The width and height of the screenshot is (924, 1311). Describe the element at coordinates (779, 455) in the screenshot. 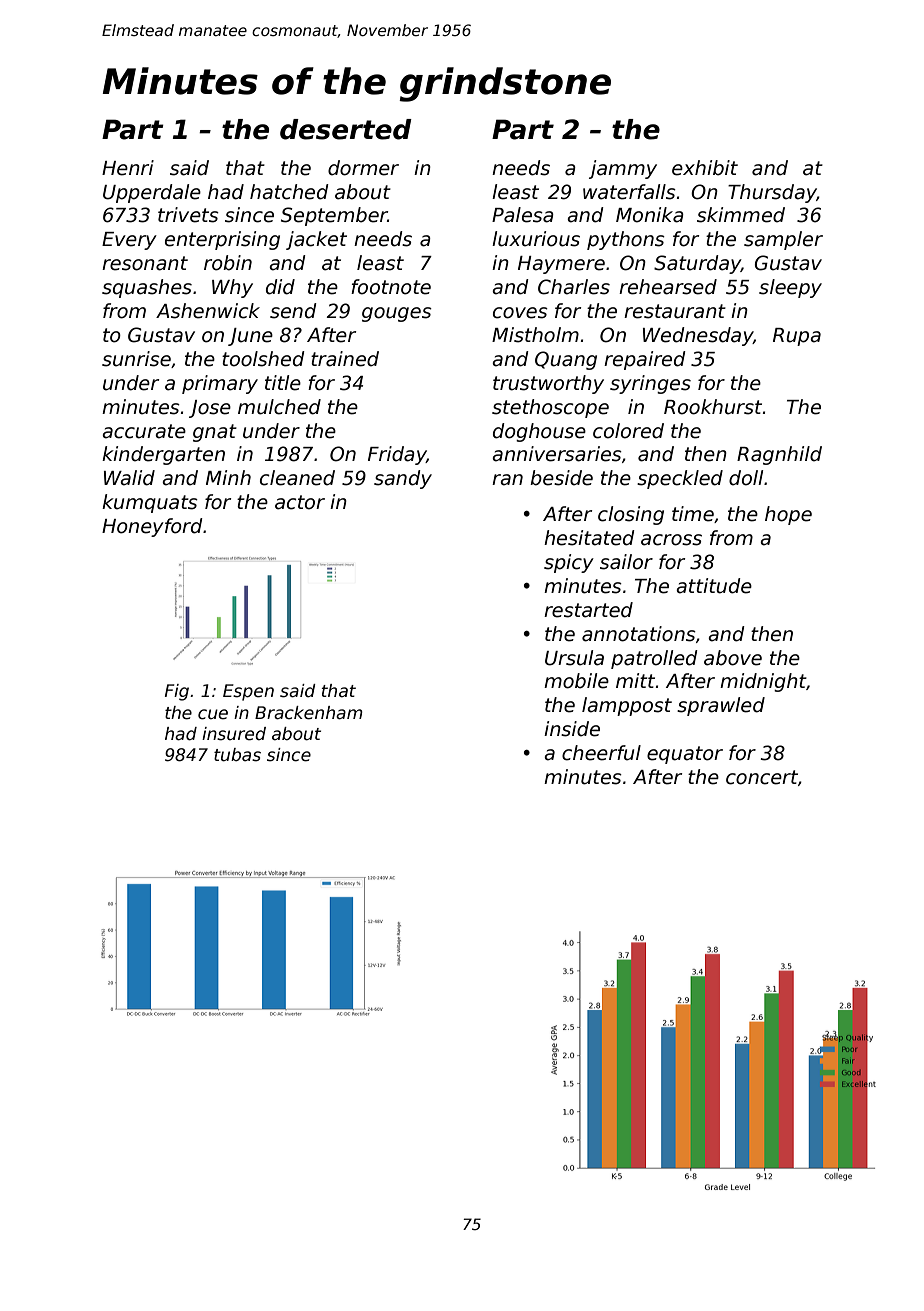

I see `Ragnhild` at that location.
